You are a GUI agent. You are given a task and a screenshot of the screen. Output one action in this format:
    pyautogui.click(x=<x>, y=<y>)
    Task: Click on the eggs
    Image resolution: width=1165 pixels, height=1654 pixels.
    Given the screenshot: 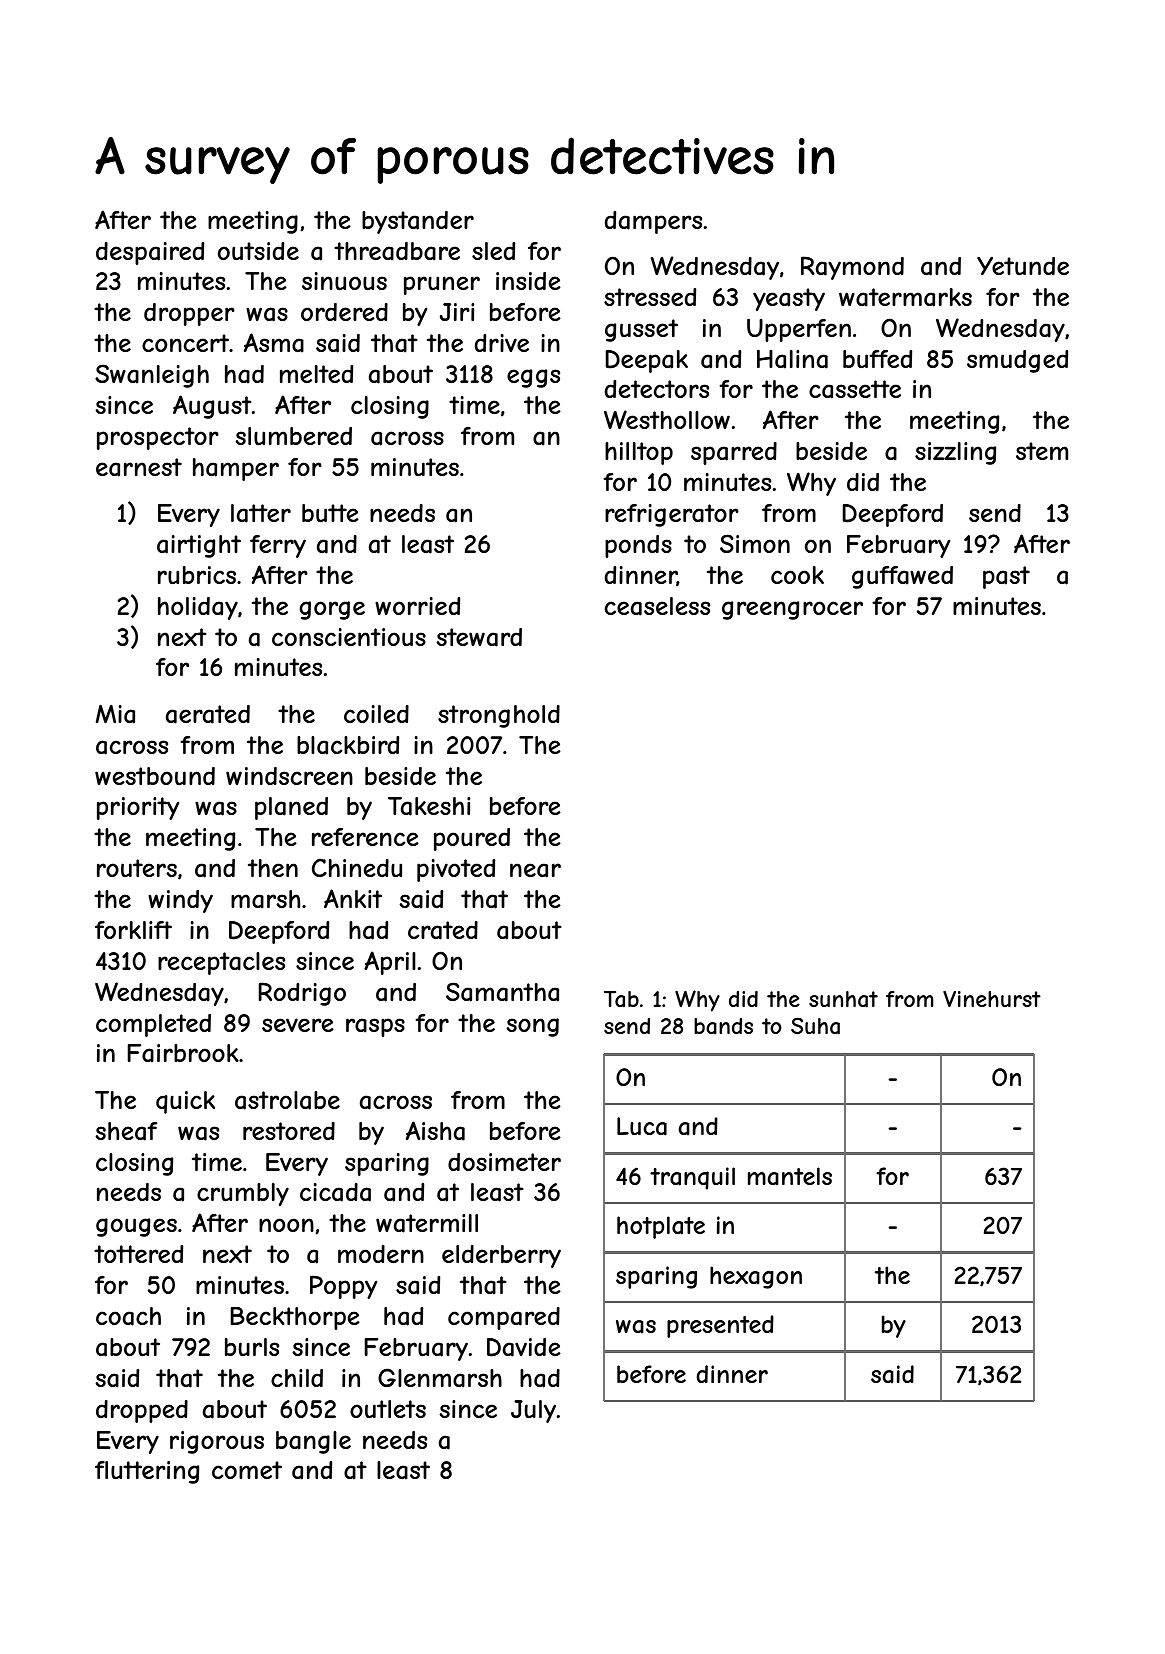 What is the action you would take?
    pyautogui.click(x=533, y=378)
